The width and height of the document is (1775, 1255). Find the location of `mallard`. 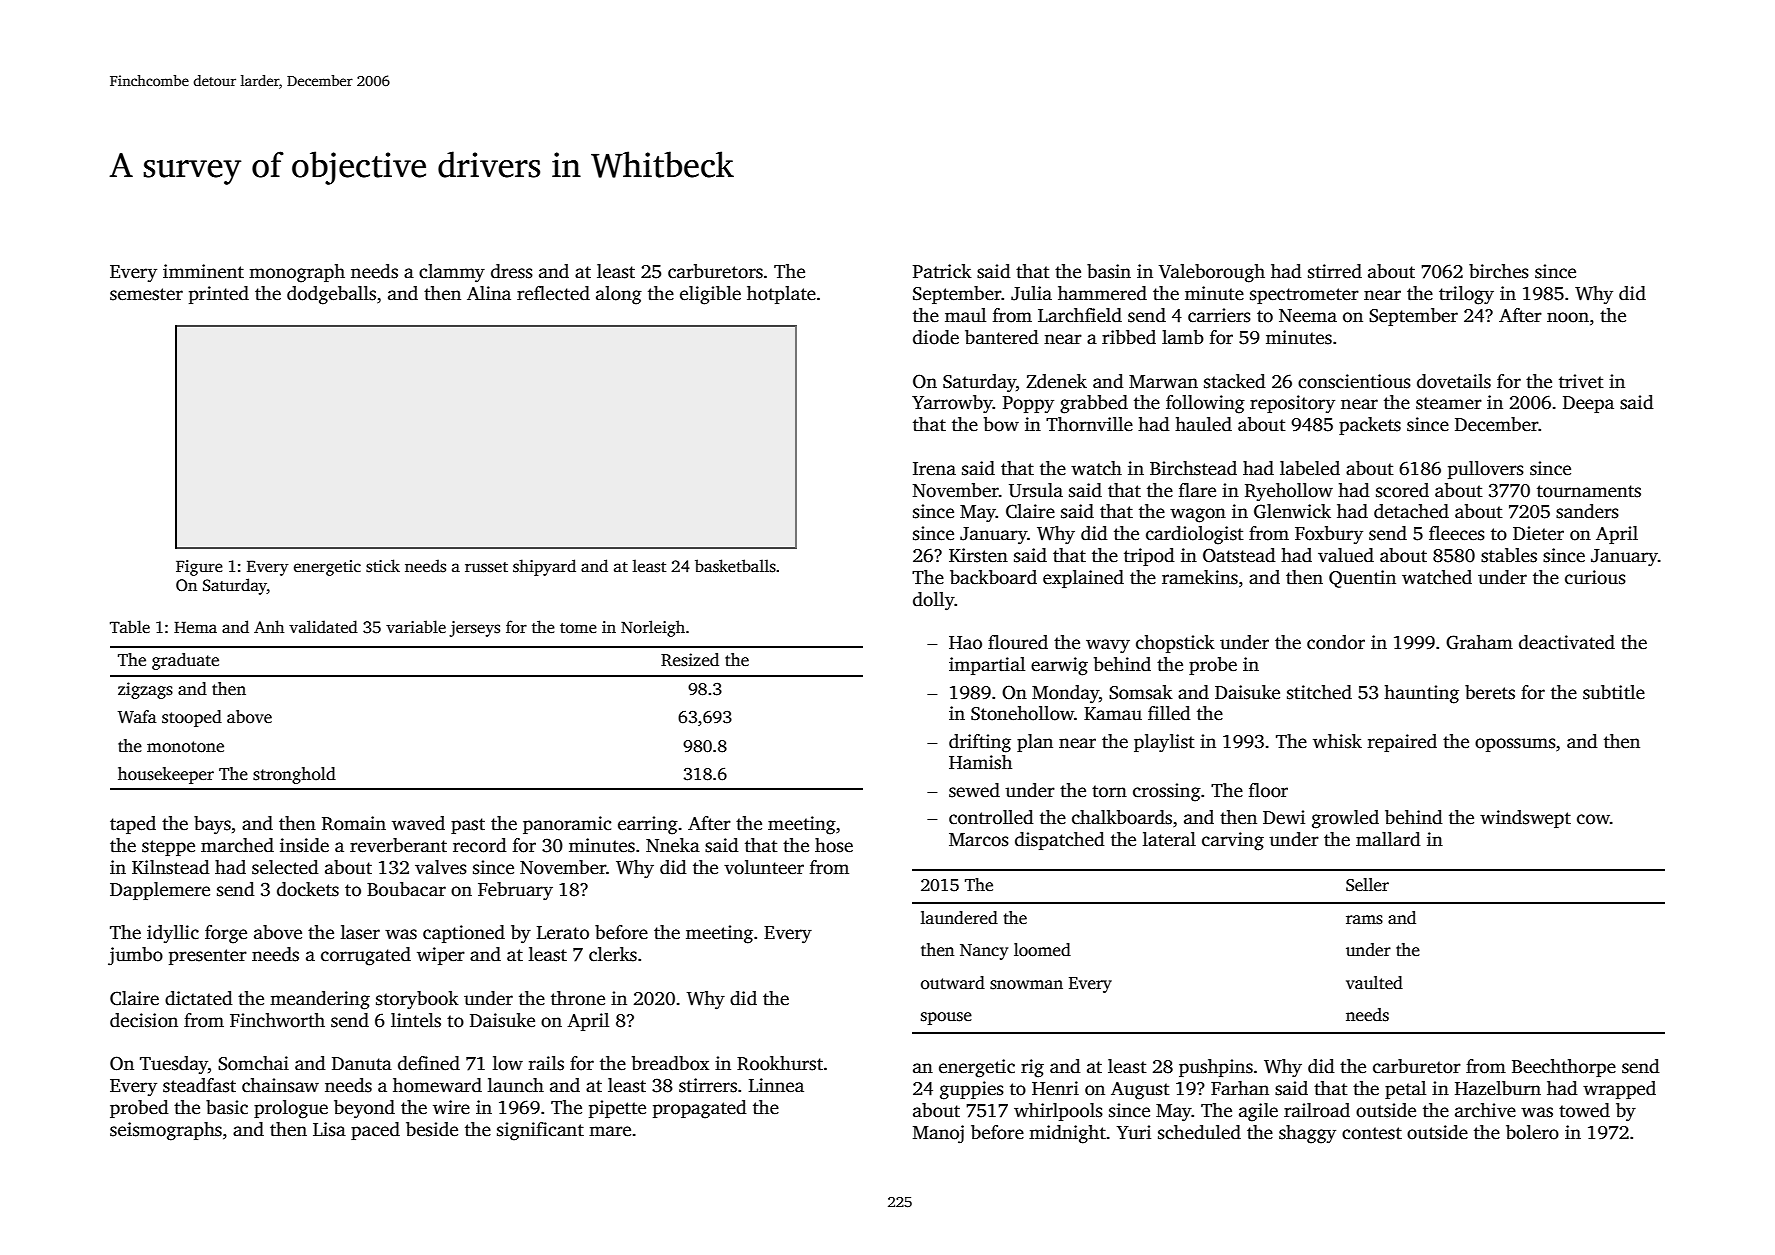

mallard is located at coordinates (1388, 839).
